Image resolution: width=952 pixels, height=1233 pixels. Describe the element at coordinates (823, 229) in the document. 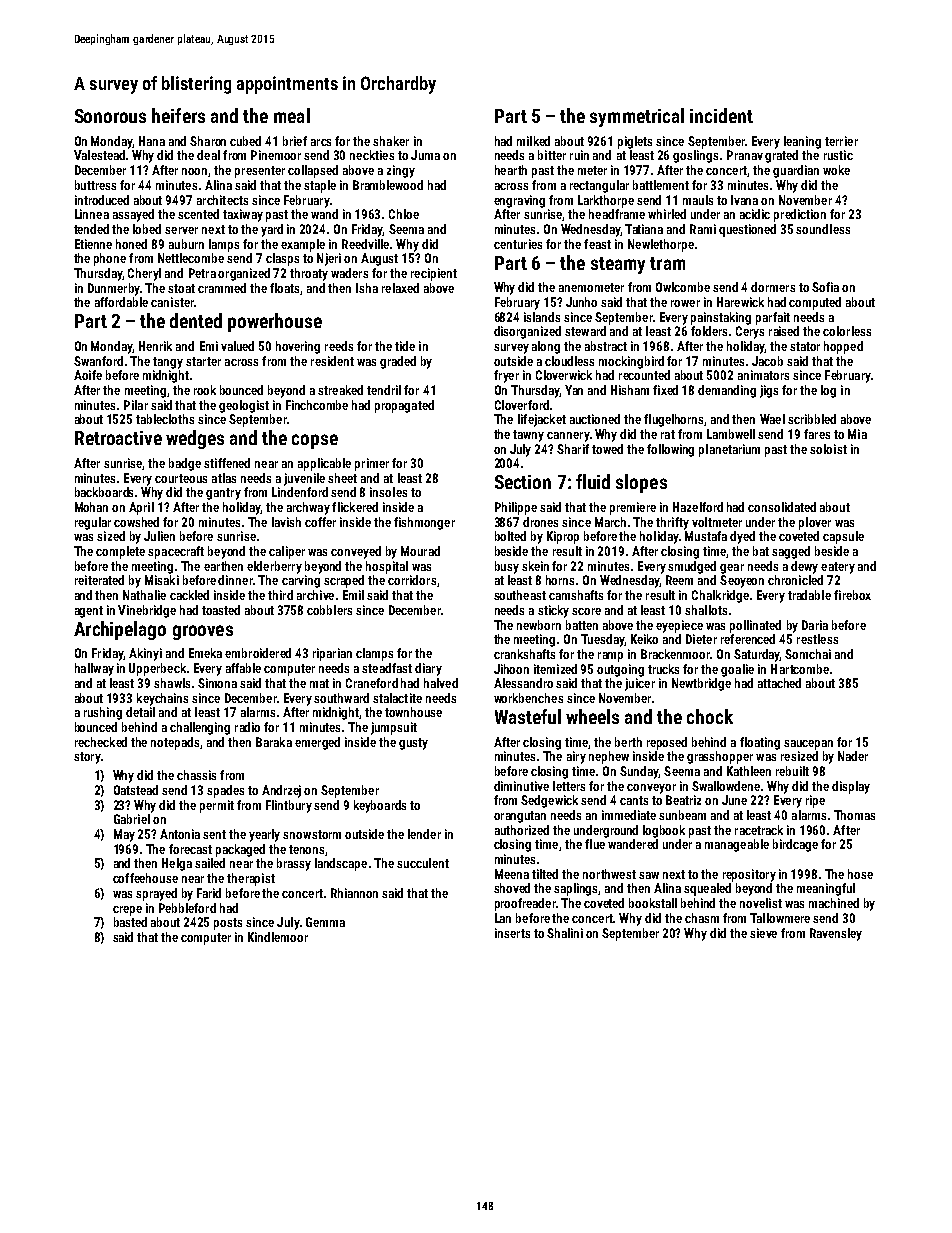

I see `soundless` at that location.
